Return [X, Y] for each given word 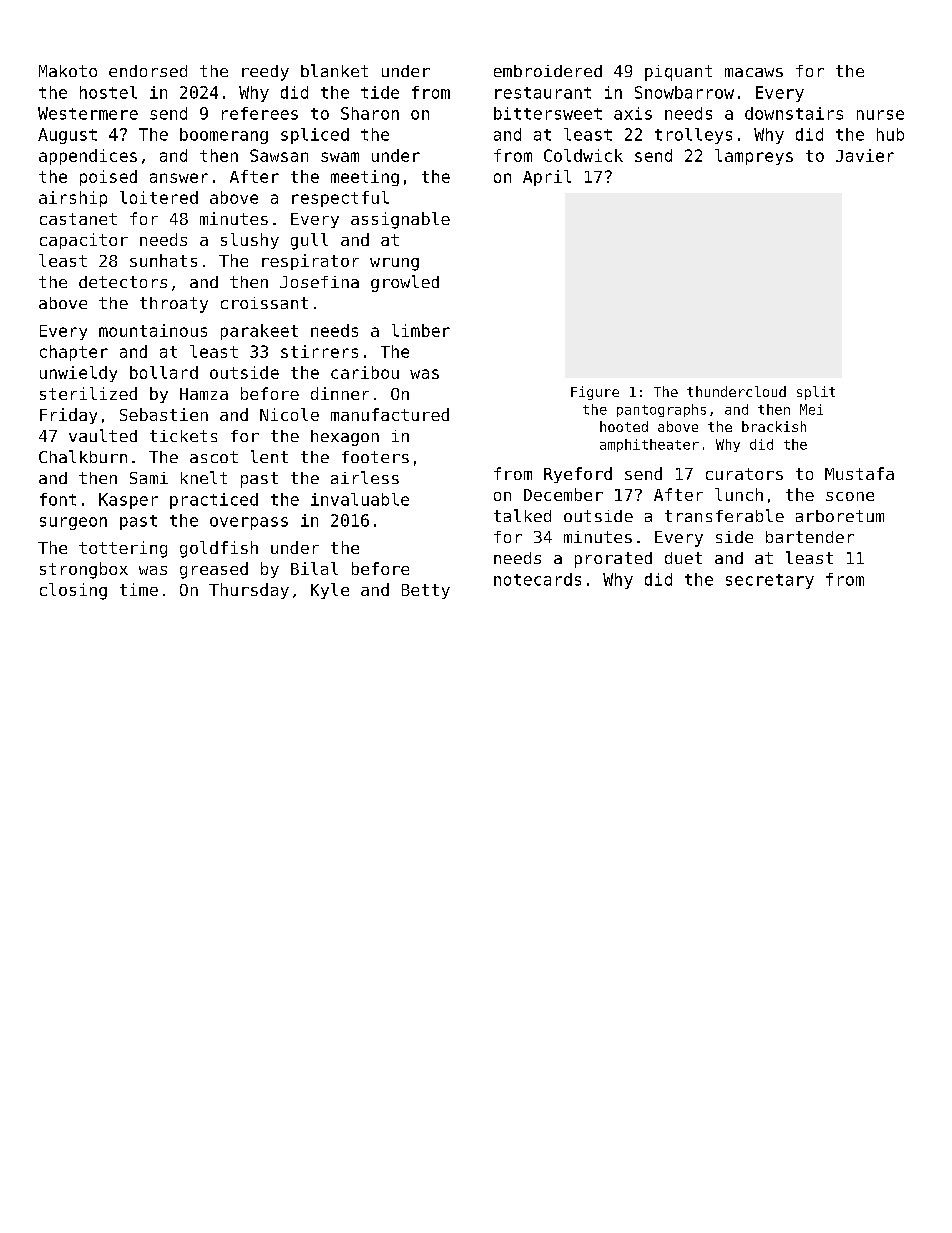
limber [421, 330]
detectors [123, 282]
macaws [754, 72]
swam [340, 157]
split [816, 393]
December [563, 494]
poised [108, 178]
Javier [865, 155]
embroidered [548, 71]
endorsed [148, 71]
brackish [774, 426]
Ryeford [578, 475]
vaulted [103, 435]
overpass [249, 523]
